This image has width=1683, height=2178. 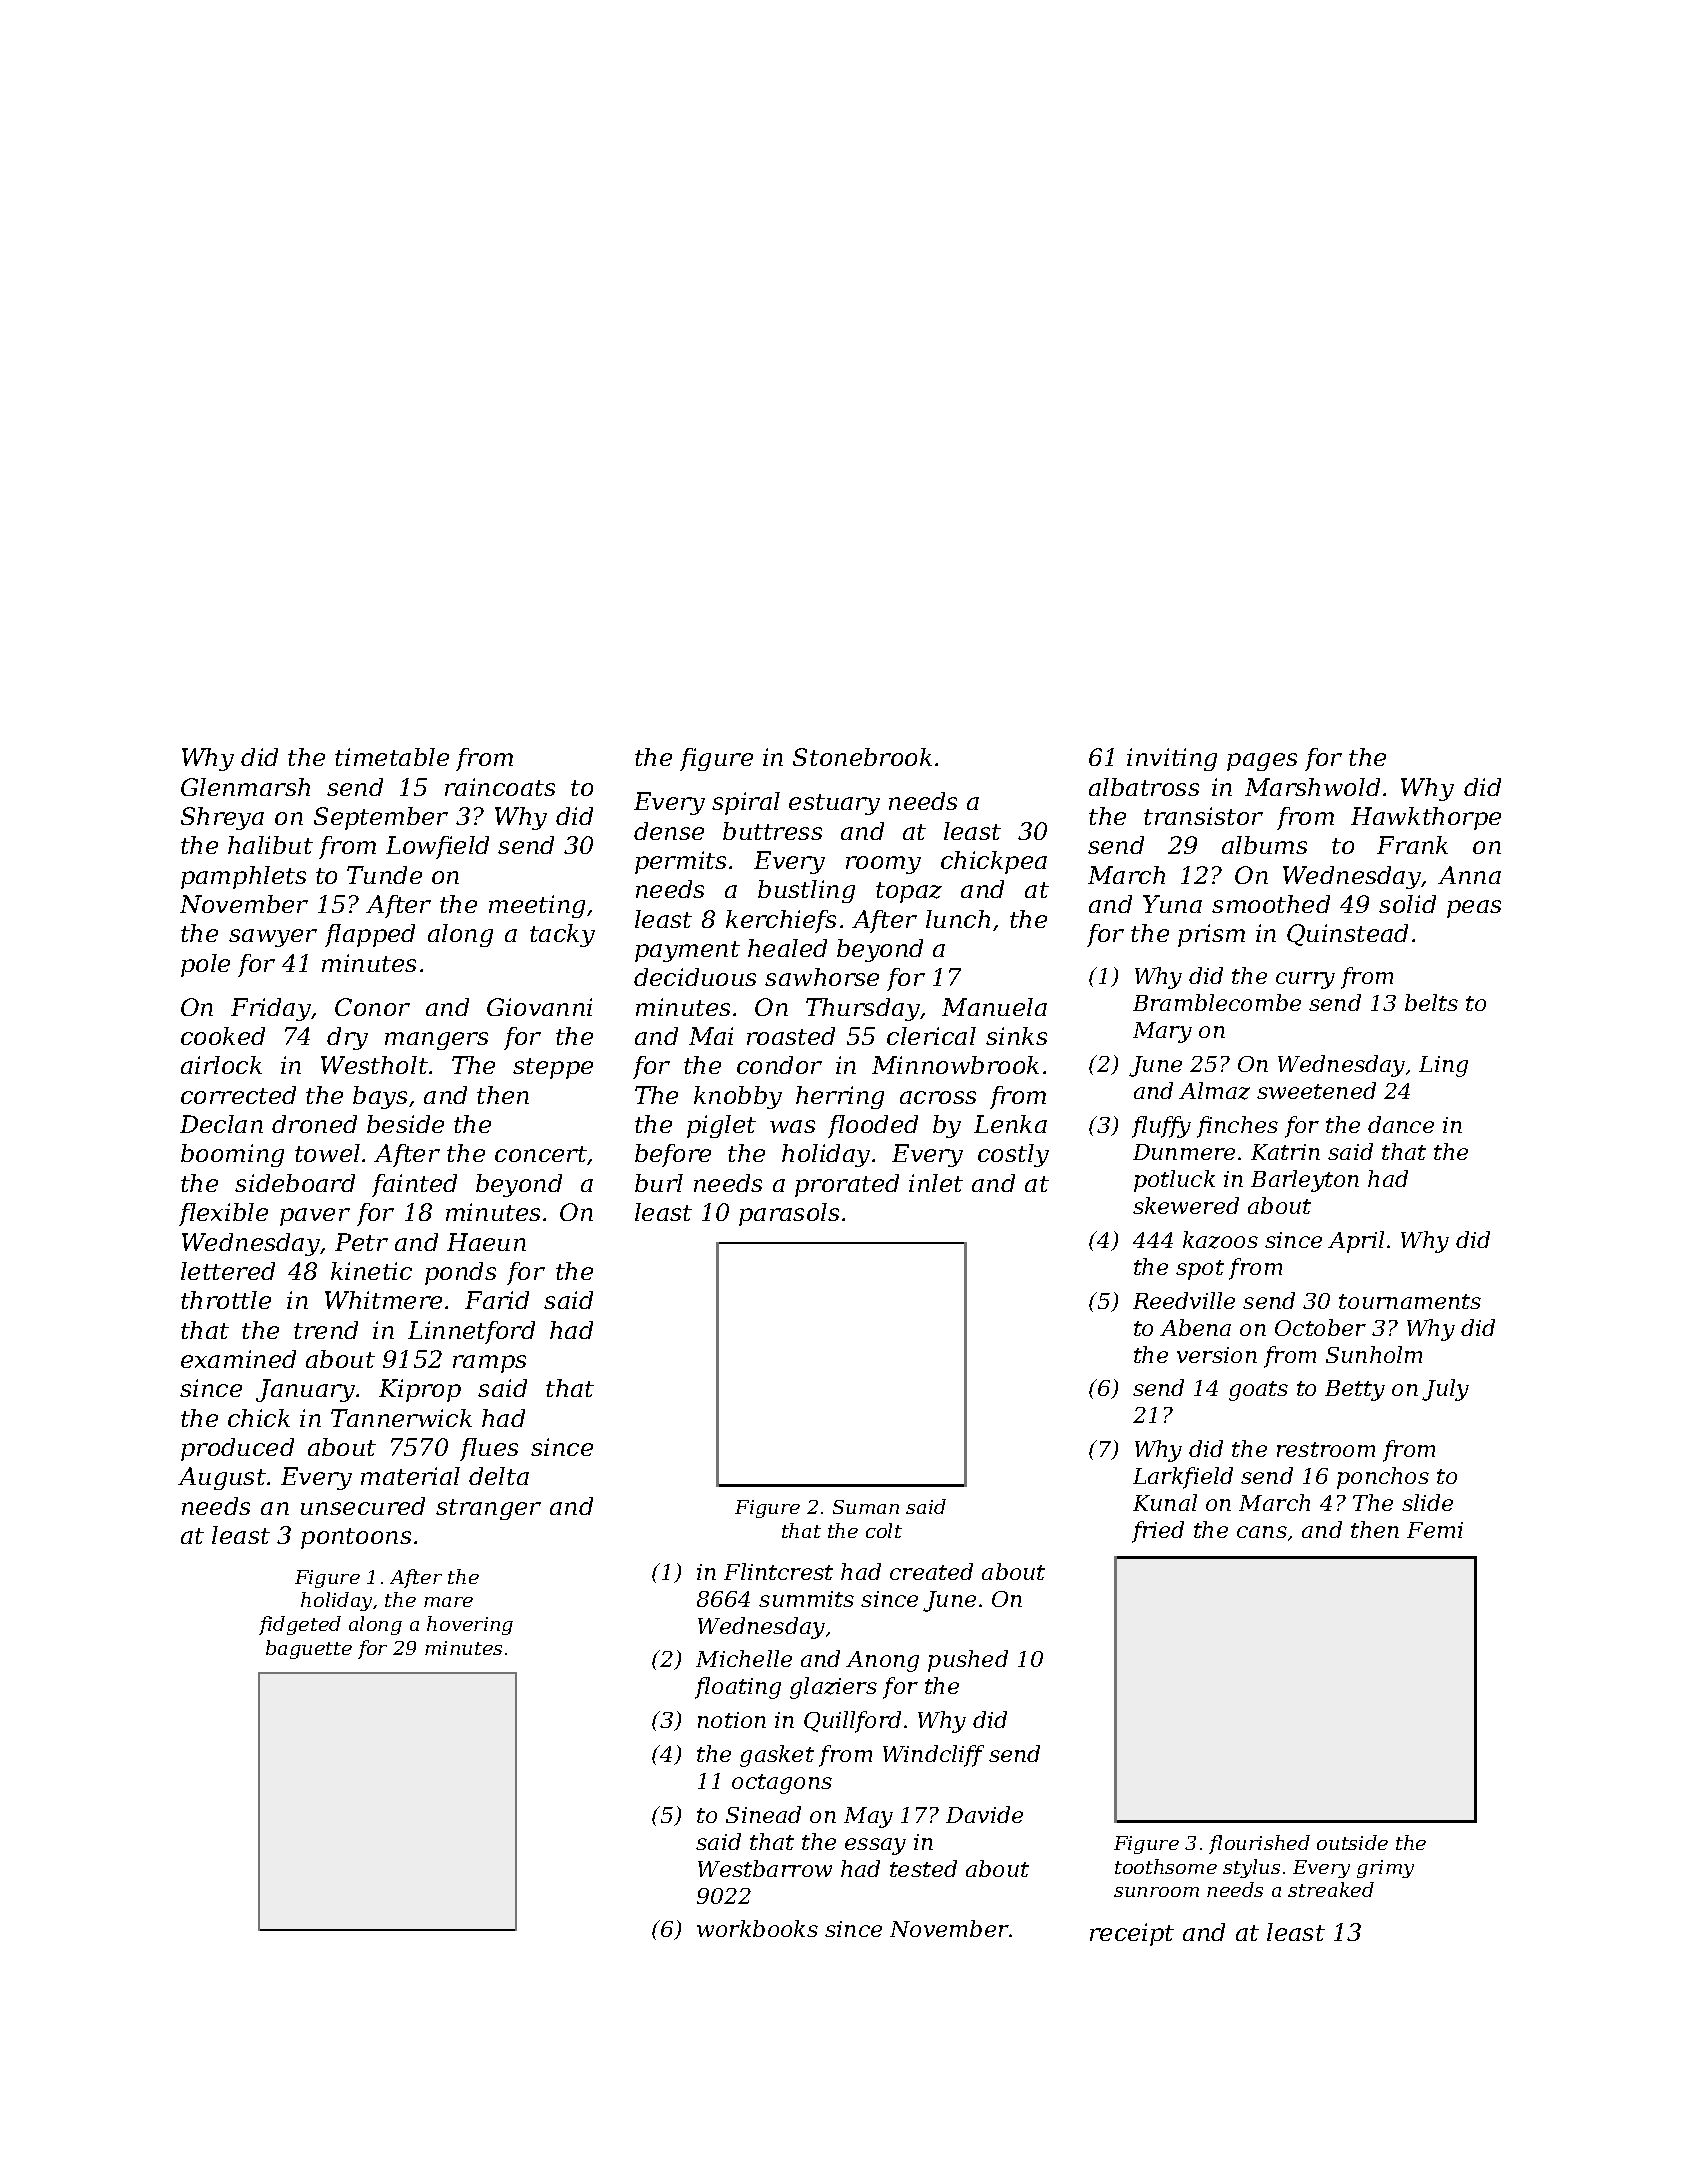 What do you see at coordinates (862, 757) in the image?
I see `Stonebrook` at bounding box center [862, 757].
